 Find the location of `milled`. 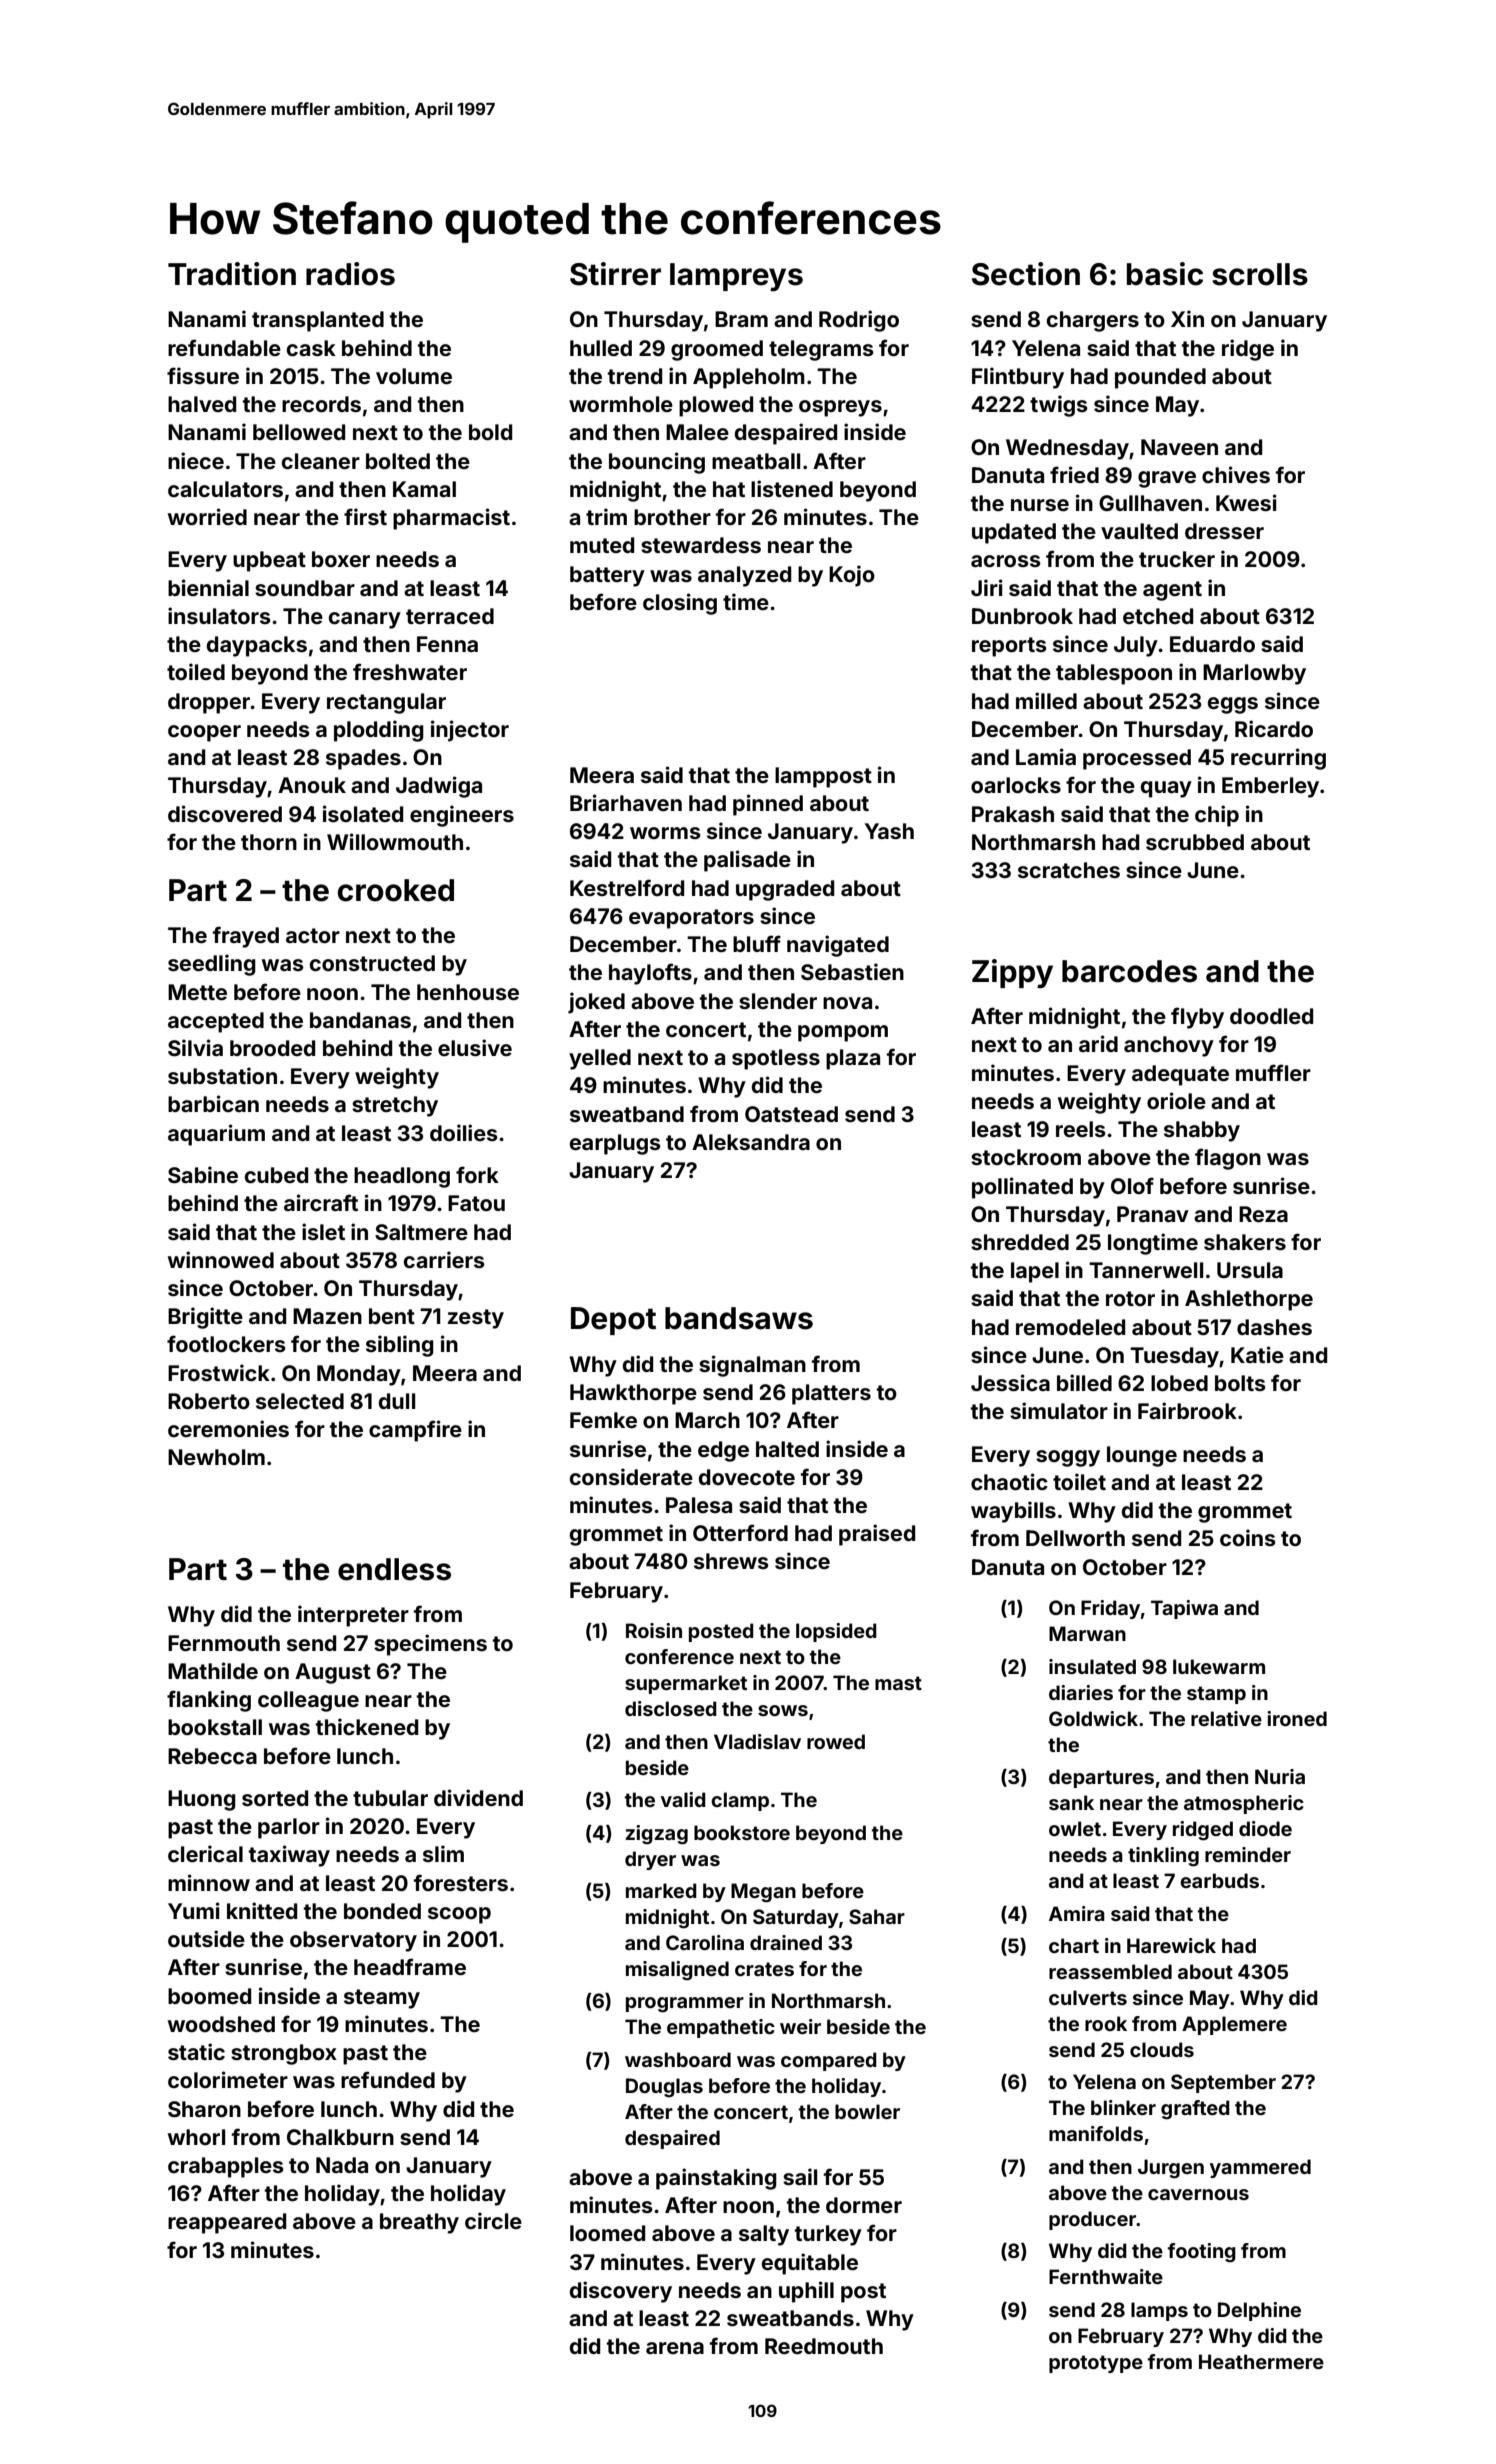

milled is located at coordinates (1046, 700).
